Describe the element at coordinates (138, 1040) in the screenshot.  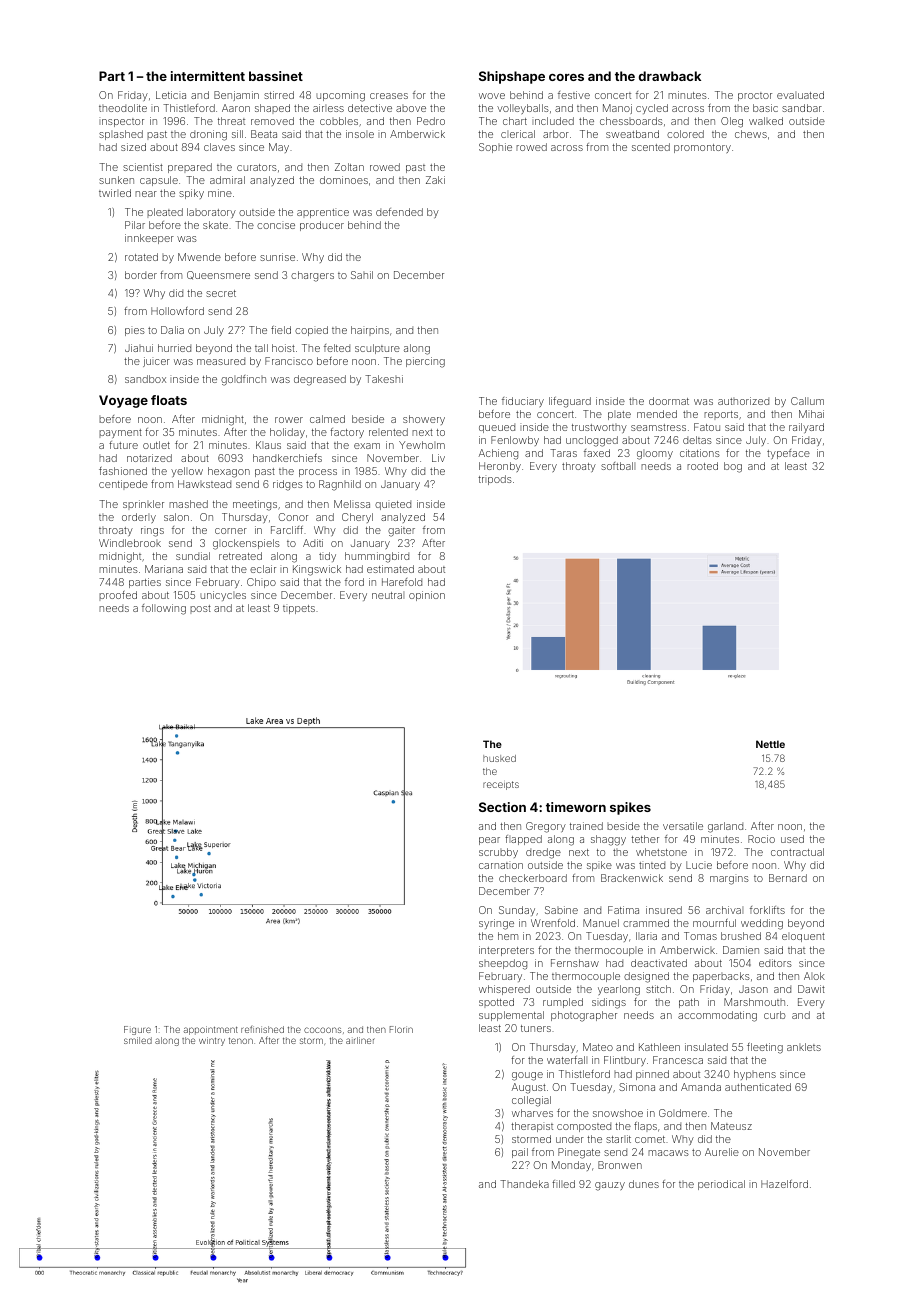
I see `smiled` at that location.
